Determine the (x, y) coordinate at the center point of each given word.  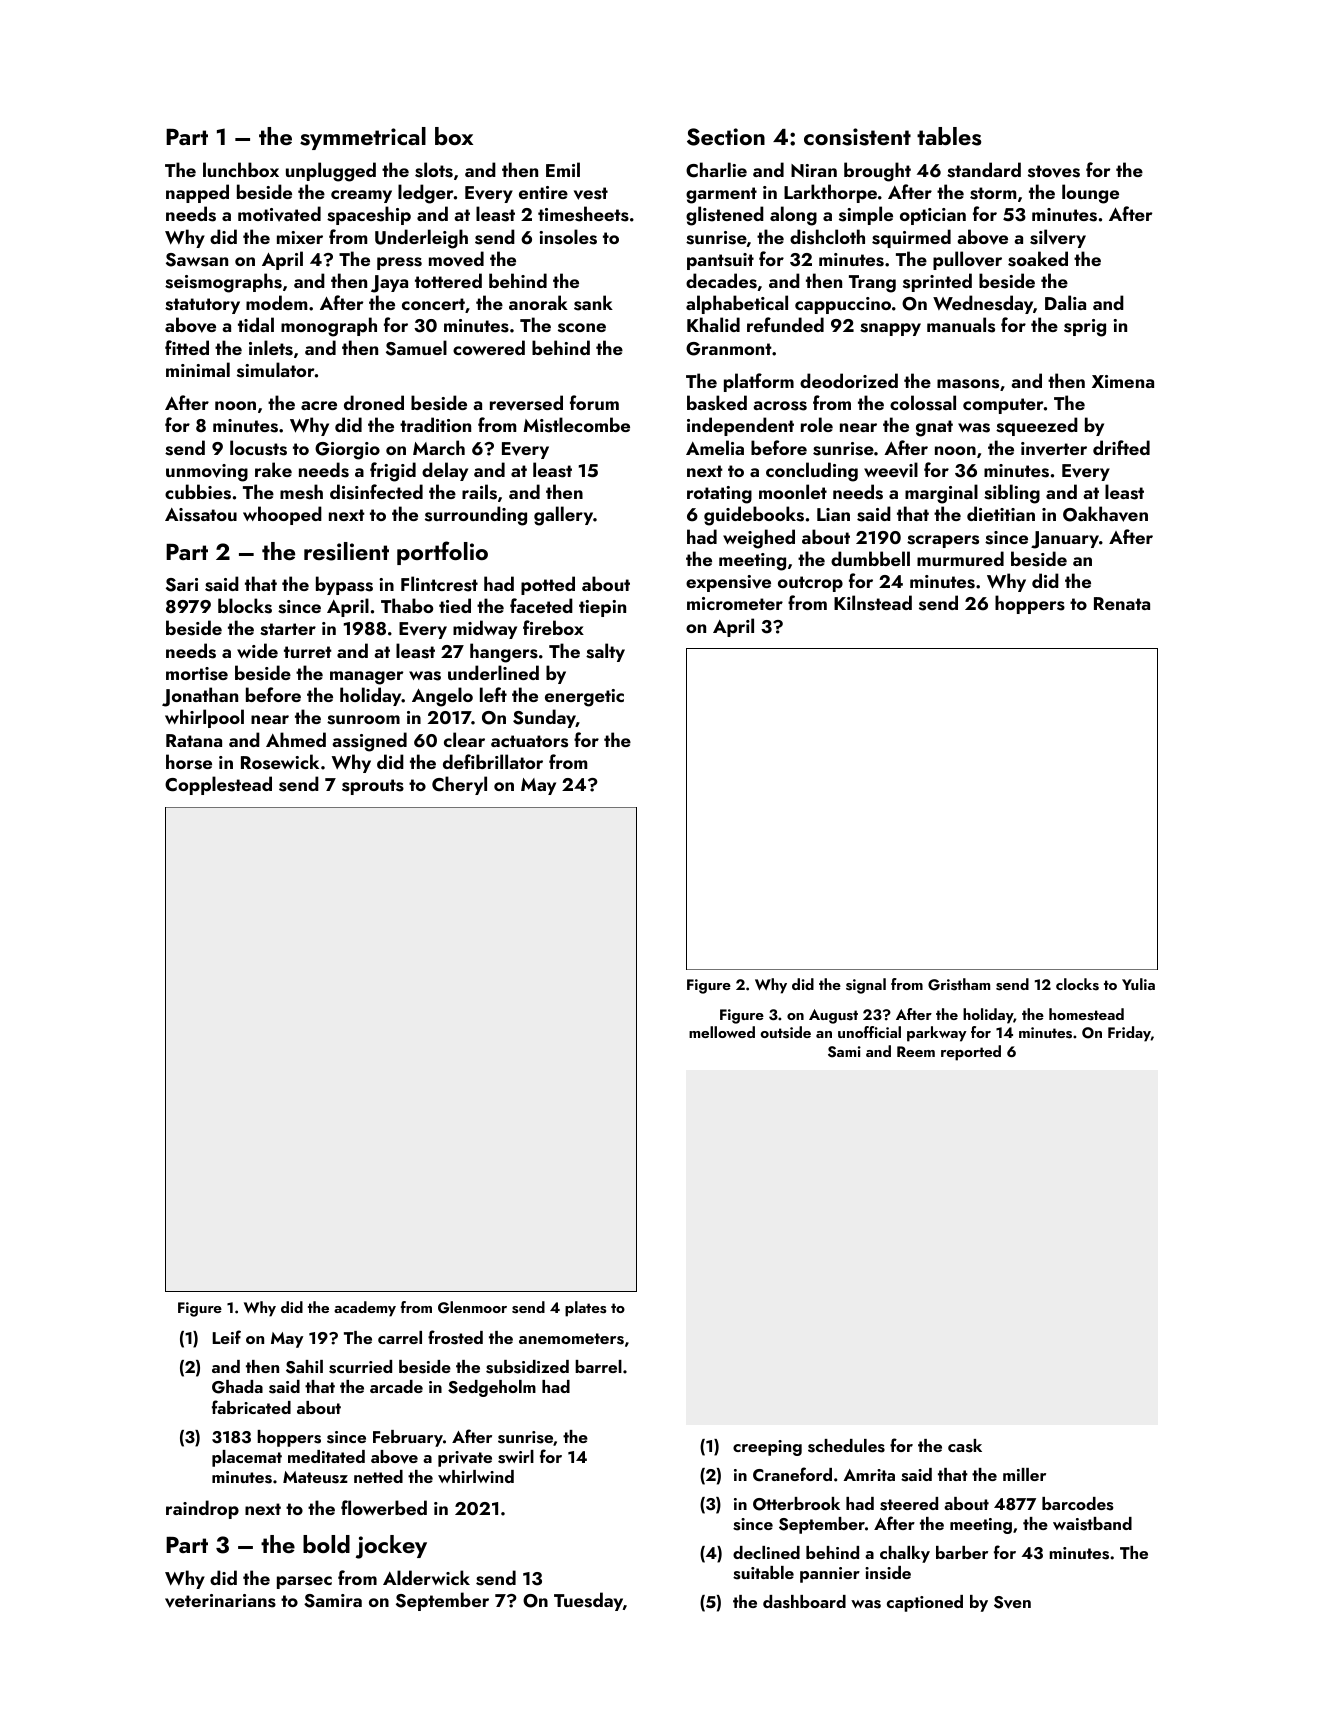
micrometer (735, 603)
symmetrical (363, 138)
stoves (1054, 171)
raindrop (202, 1509)
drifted (1121, 447)
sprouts (373, 787)
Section (726, 137)
